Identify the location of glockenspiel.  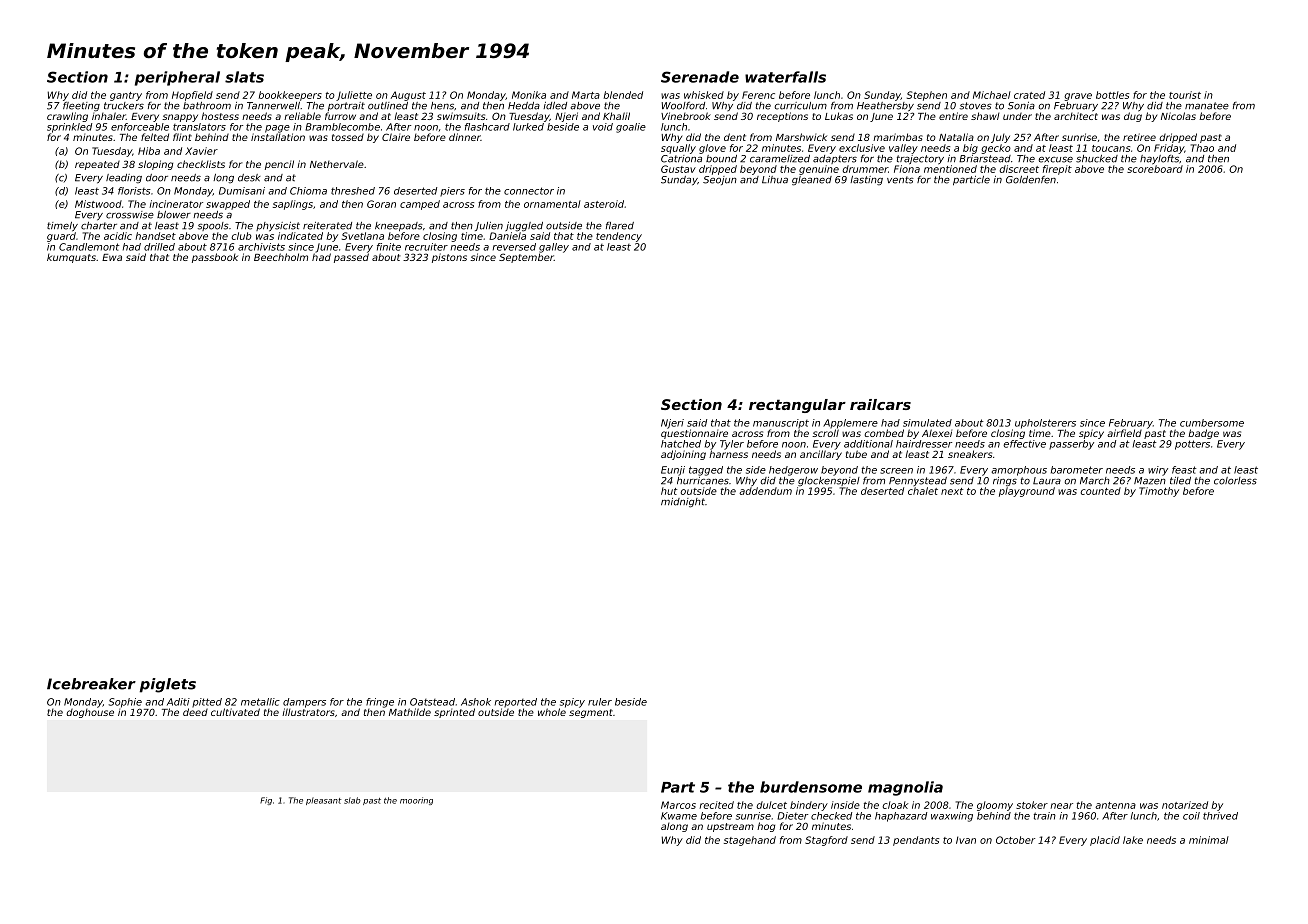
(829, 482).
